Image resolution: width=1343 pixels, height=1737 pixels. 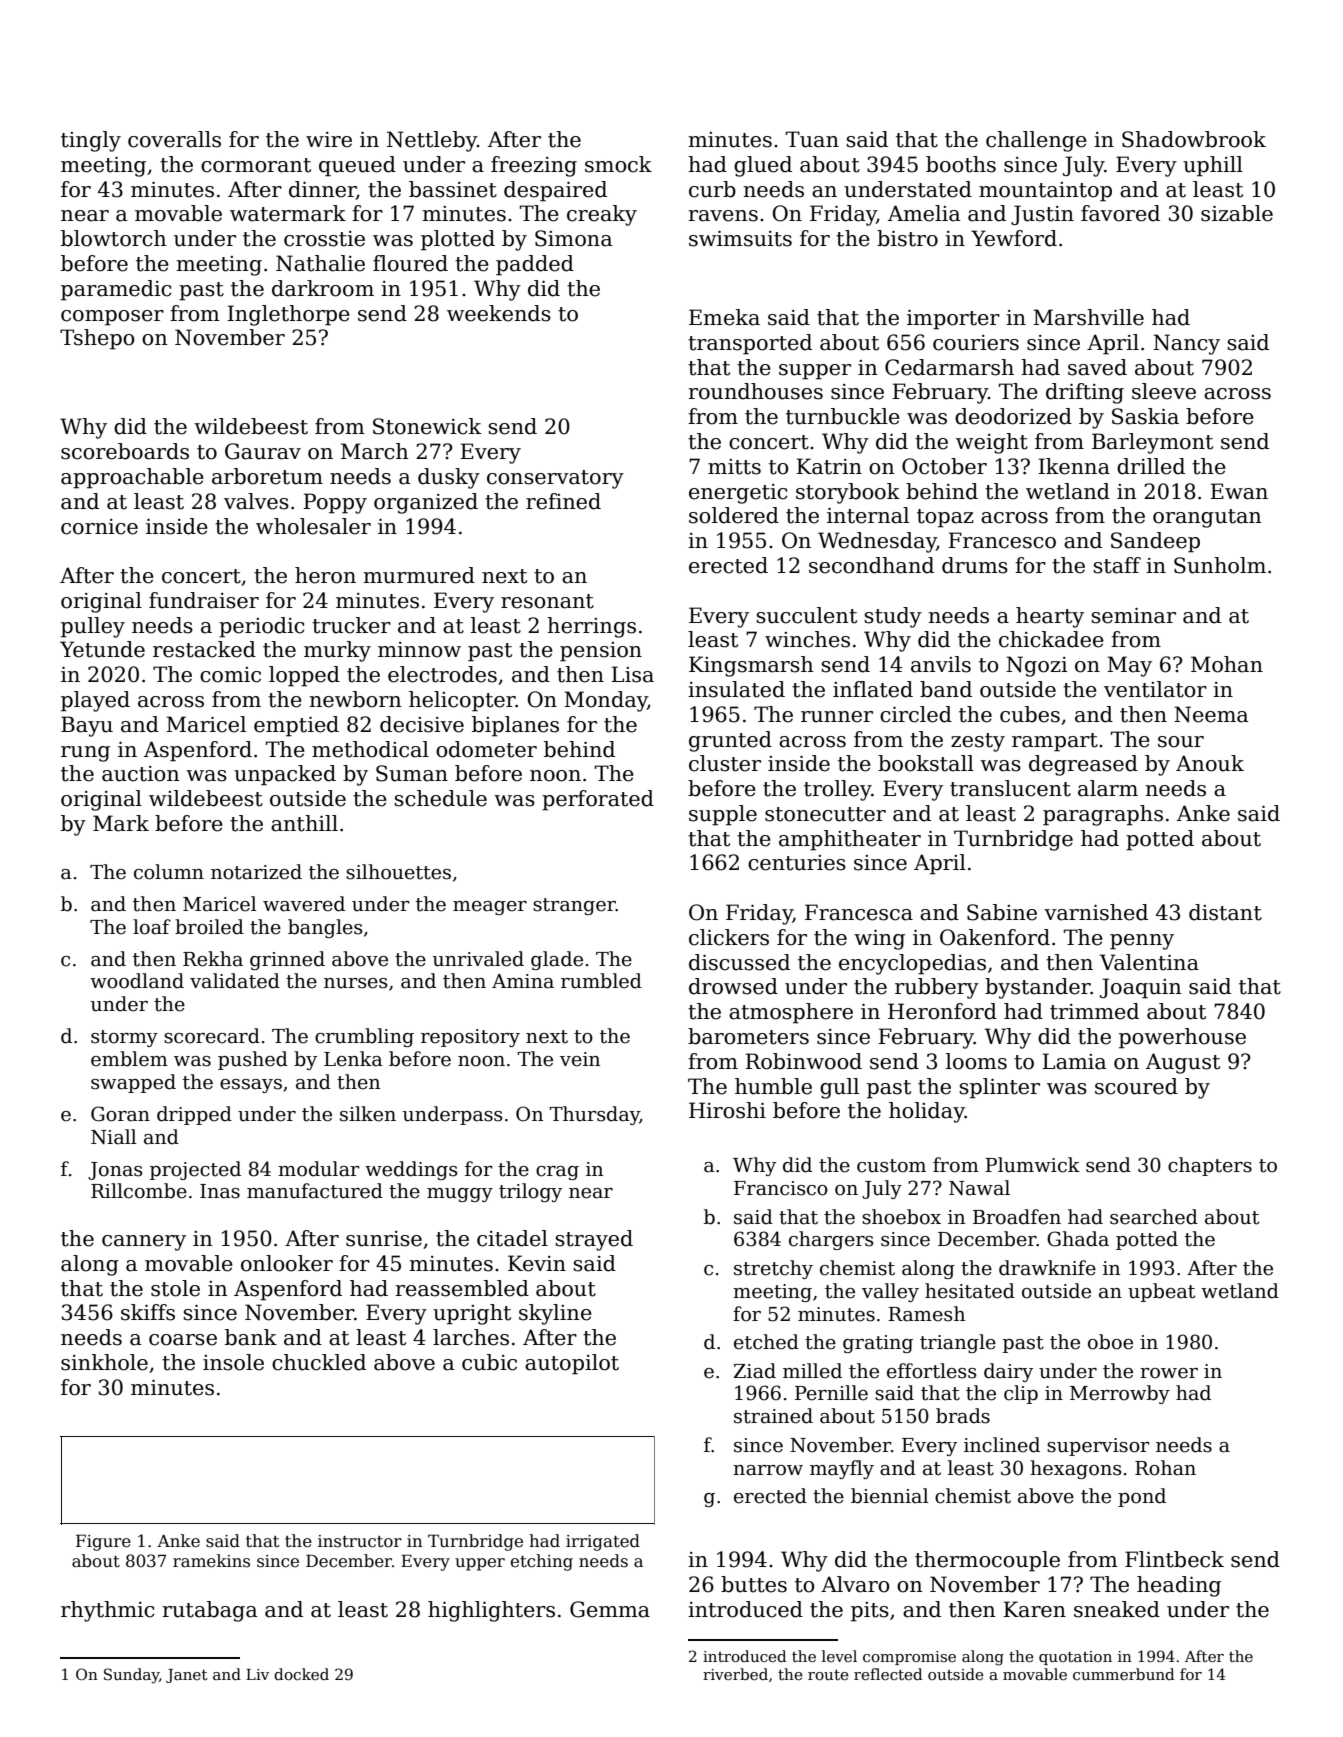 What do you see at coordinates (712, 189) in the screenshot?
I see `curb` at bounding box center [712, 189].
